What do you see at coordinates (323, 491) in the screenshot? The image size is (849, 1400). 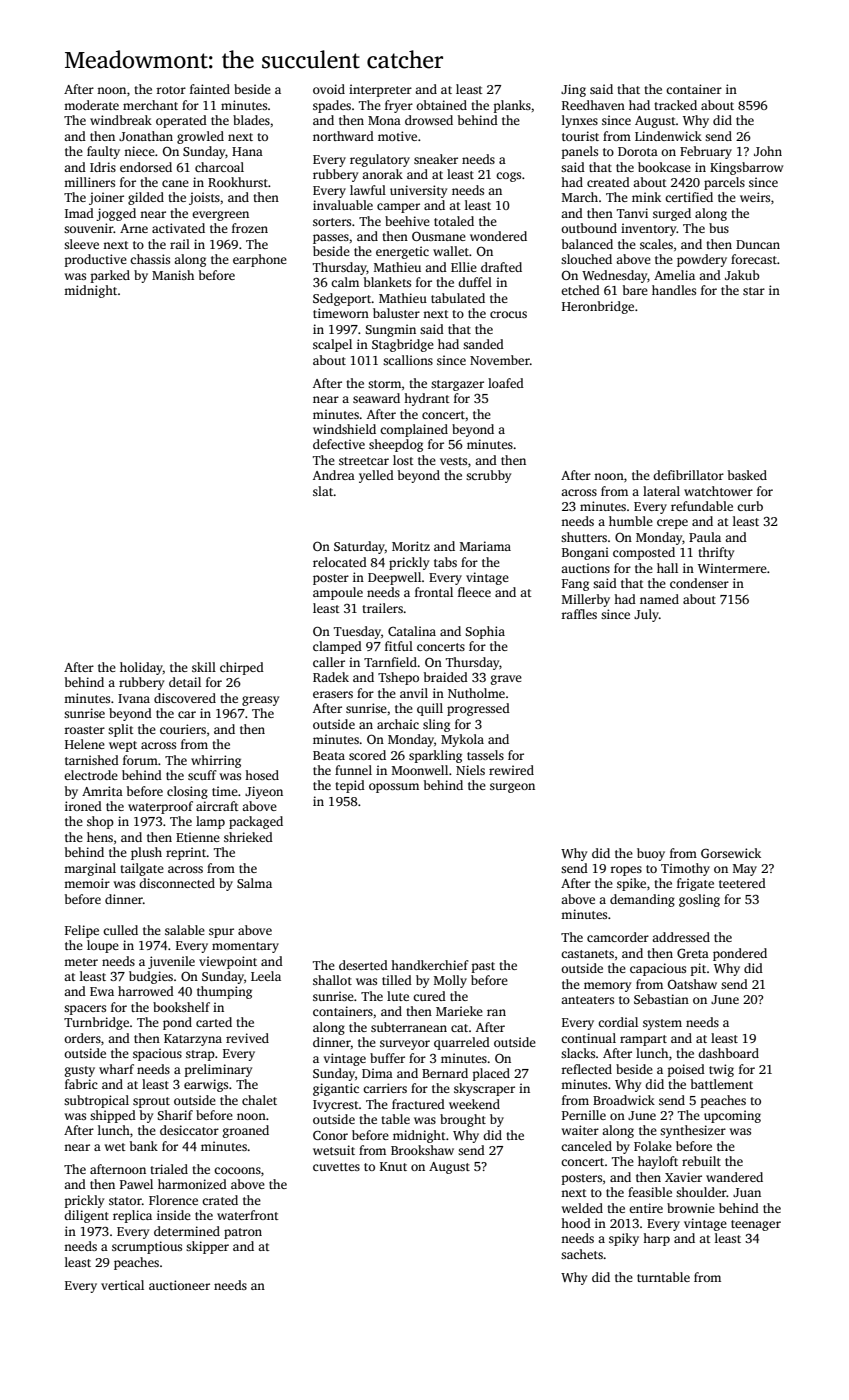 I see `slat` at bounding box center [323, 491].
